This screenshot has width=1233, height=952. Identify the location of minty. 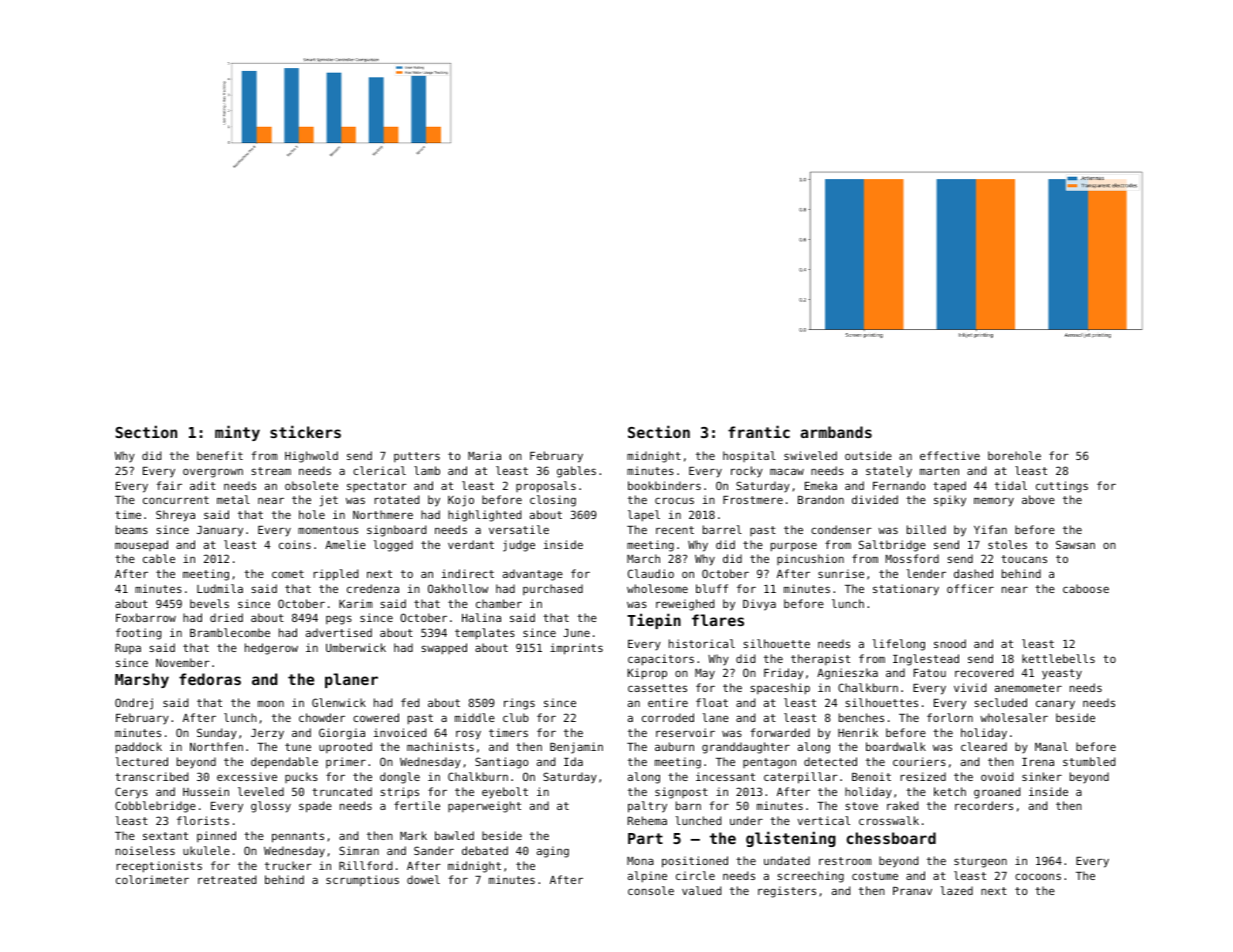
(237, 433).
